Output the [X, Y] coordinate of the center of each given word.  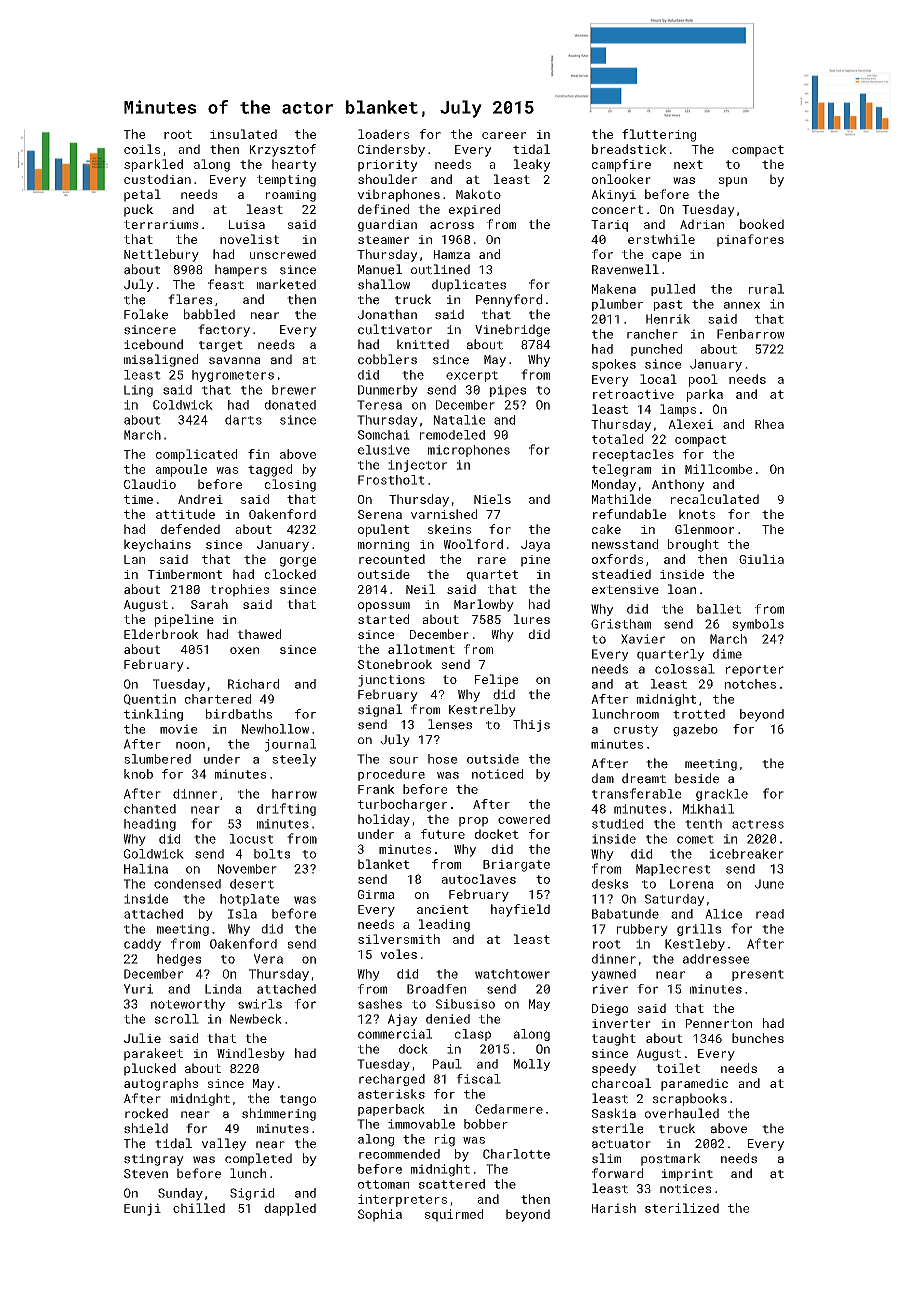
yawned [613, 975]
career [504, 135]
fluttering [659, 135]
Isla [242, 914]
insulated [243, 134]
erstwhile [661, 239]
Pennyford [509, 300]
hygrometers [233, 376]
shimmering [279, 1114]
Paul [447, 1064]
